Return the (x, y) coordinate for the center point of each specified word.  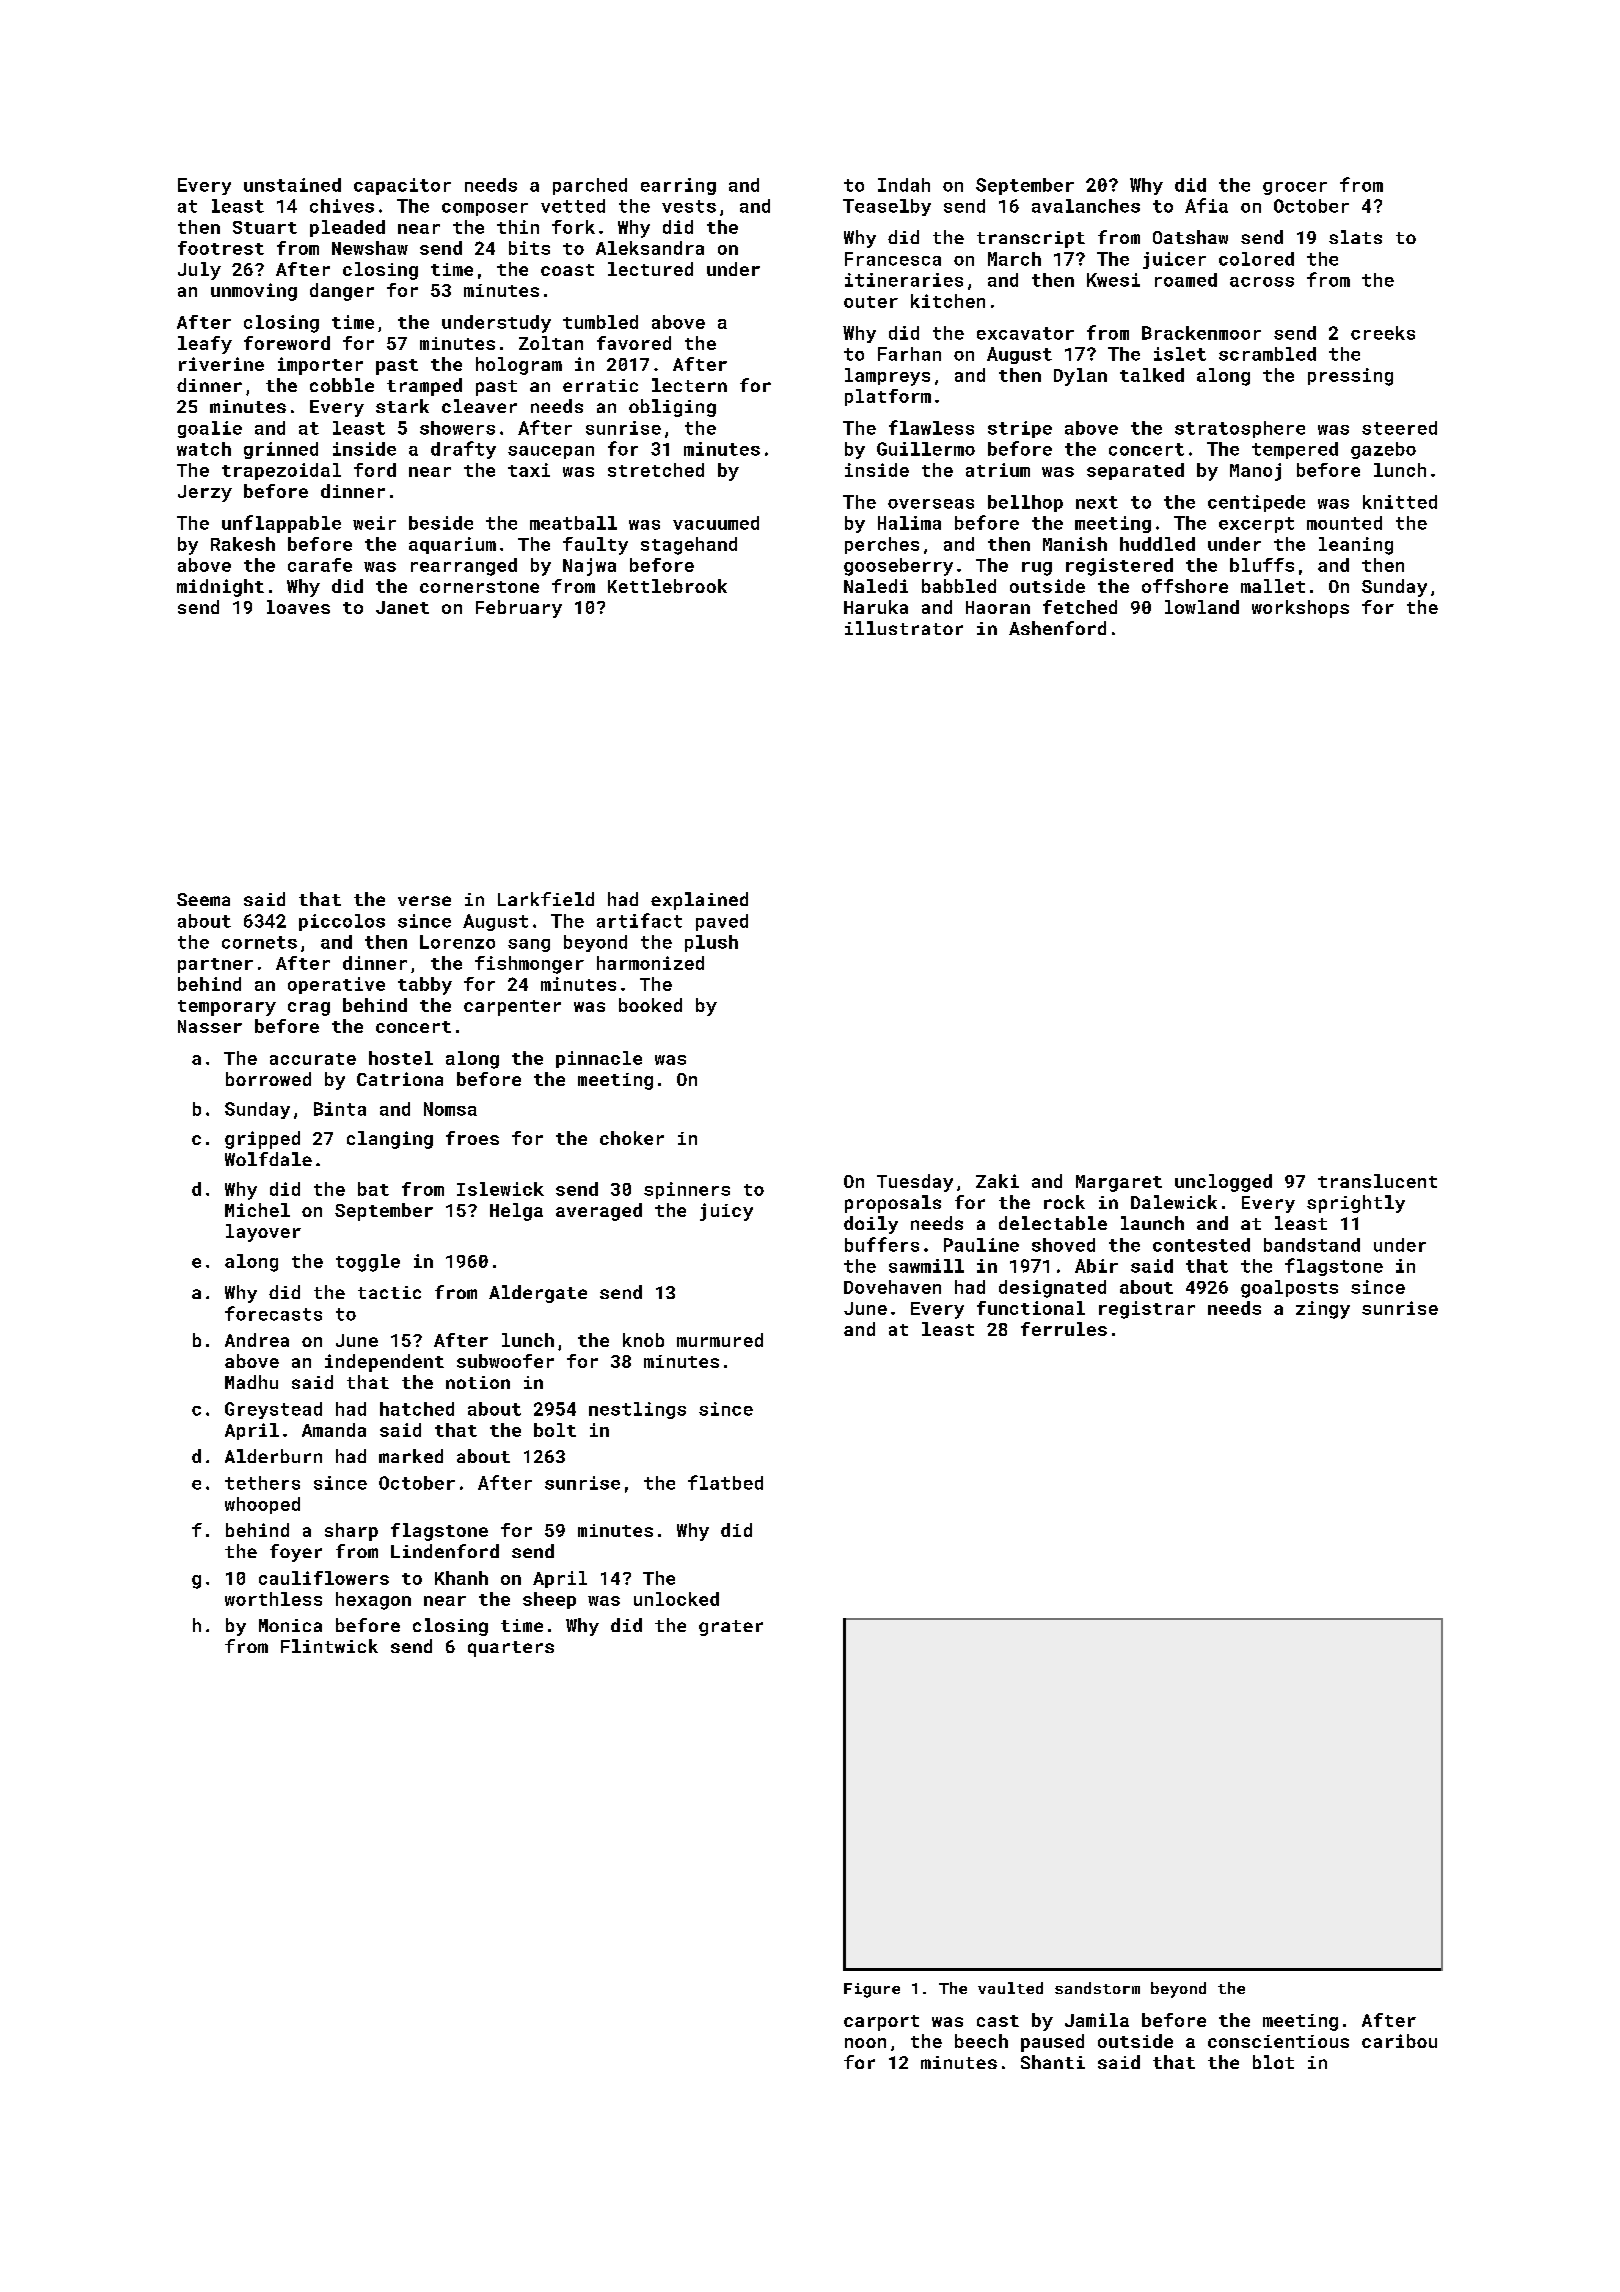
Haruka (876, 607)
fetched (1080, 607)
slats (1355, 237)
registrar (1147, 1310)
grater (731, 1628)
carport (881, 2023)
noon (865, 2043)
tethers (262, 1483)
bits (529, 248)
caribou (1399, 2041)
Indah (904, 185)
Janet (402, 607)
